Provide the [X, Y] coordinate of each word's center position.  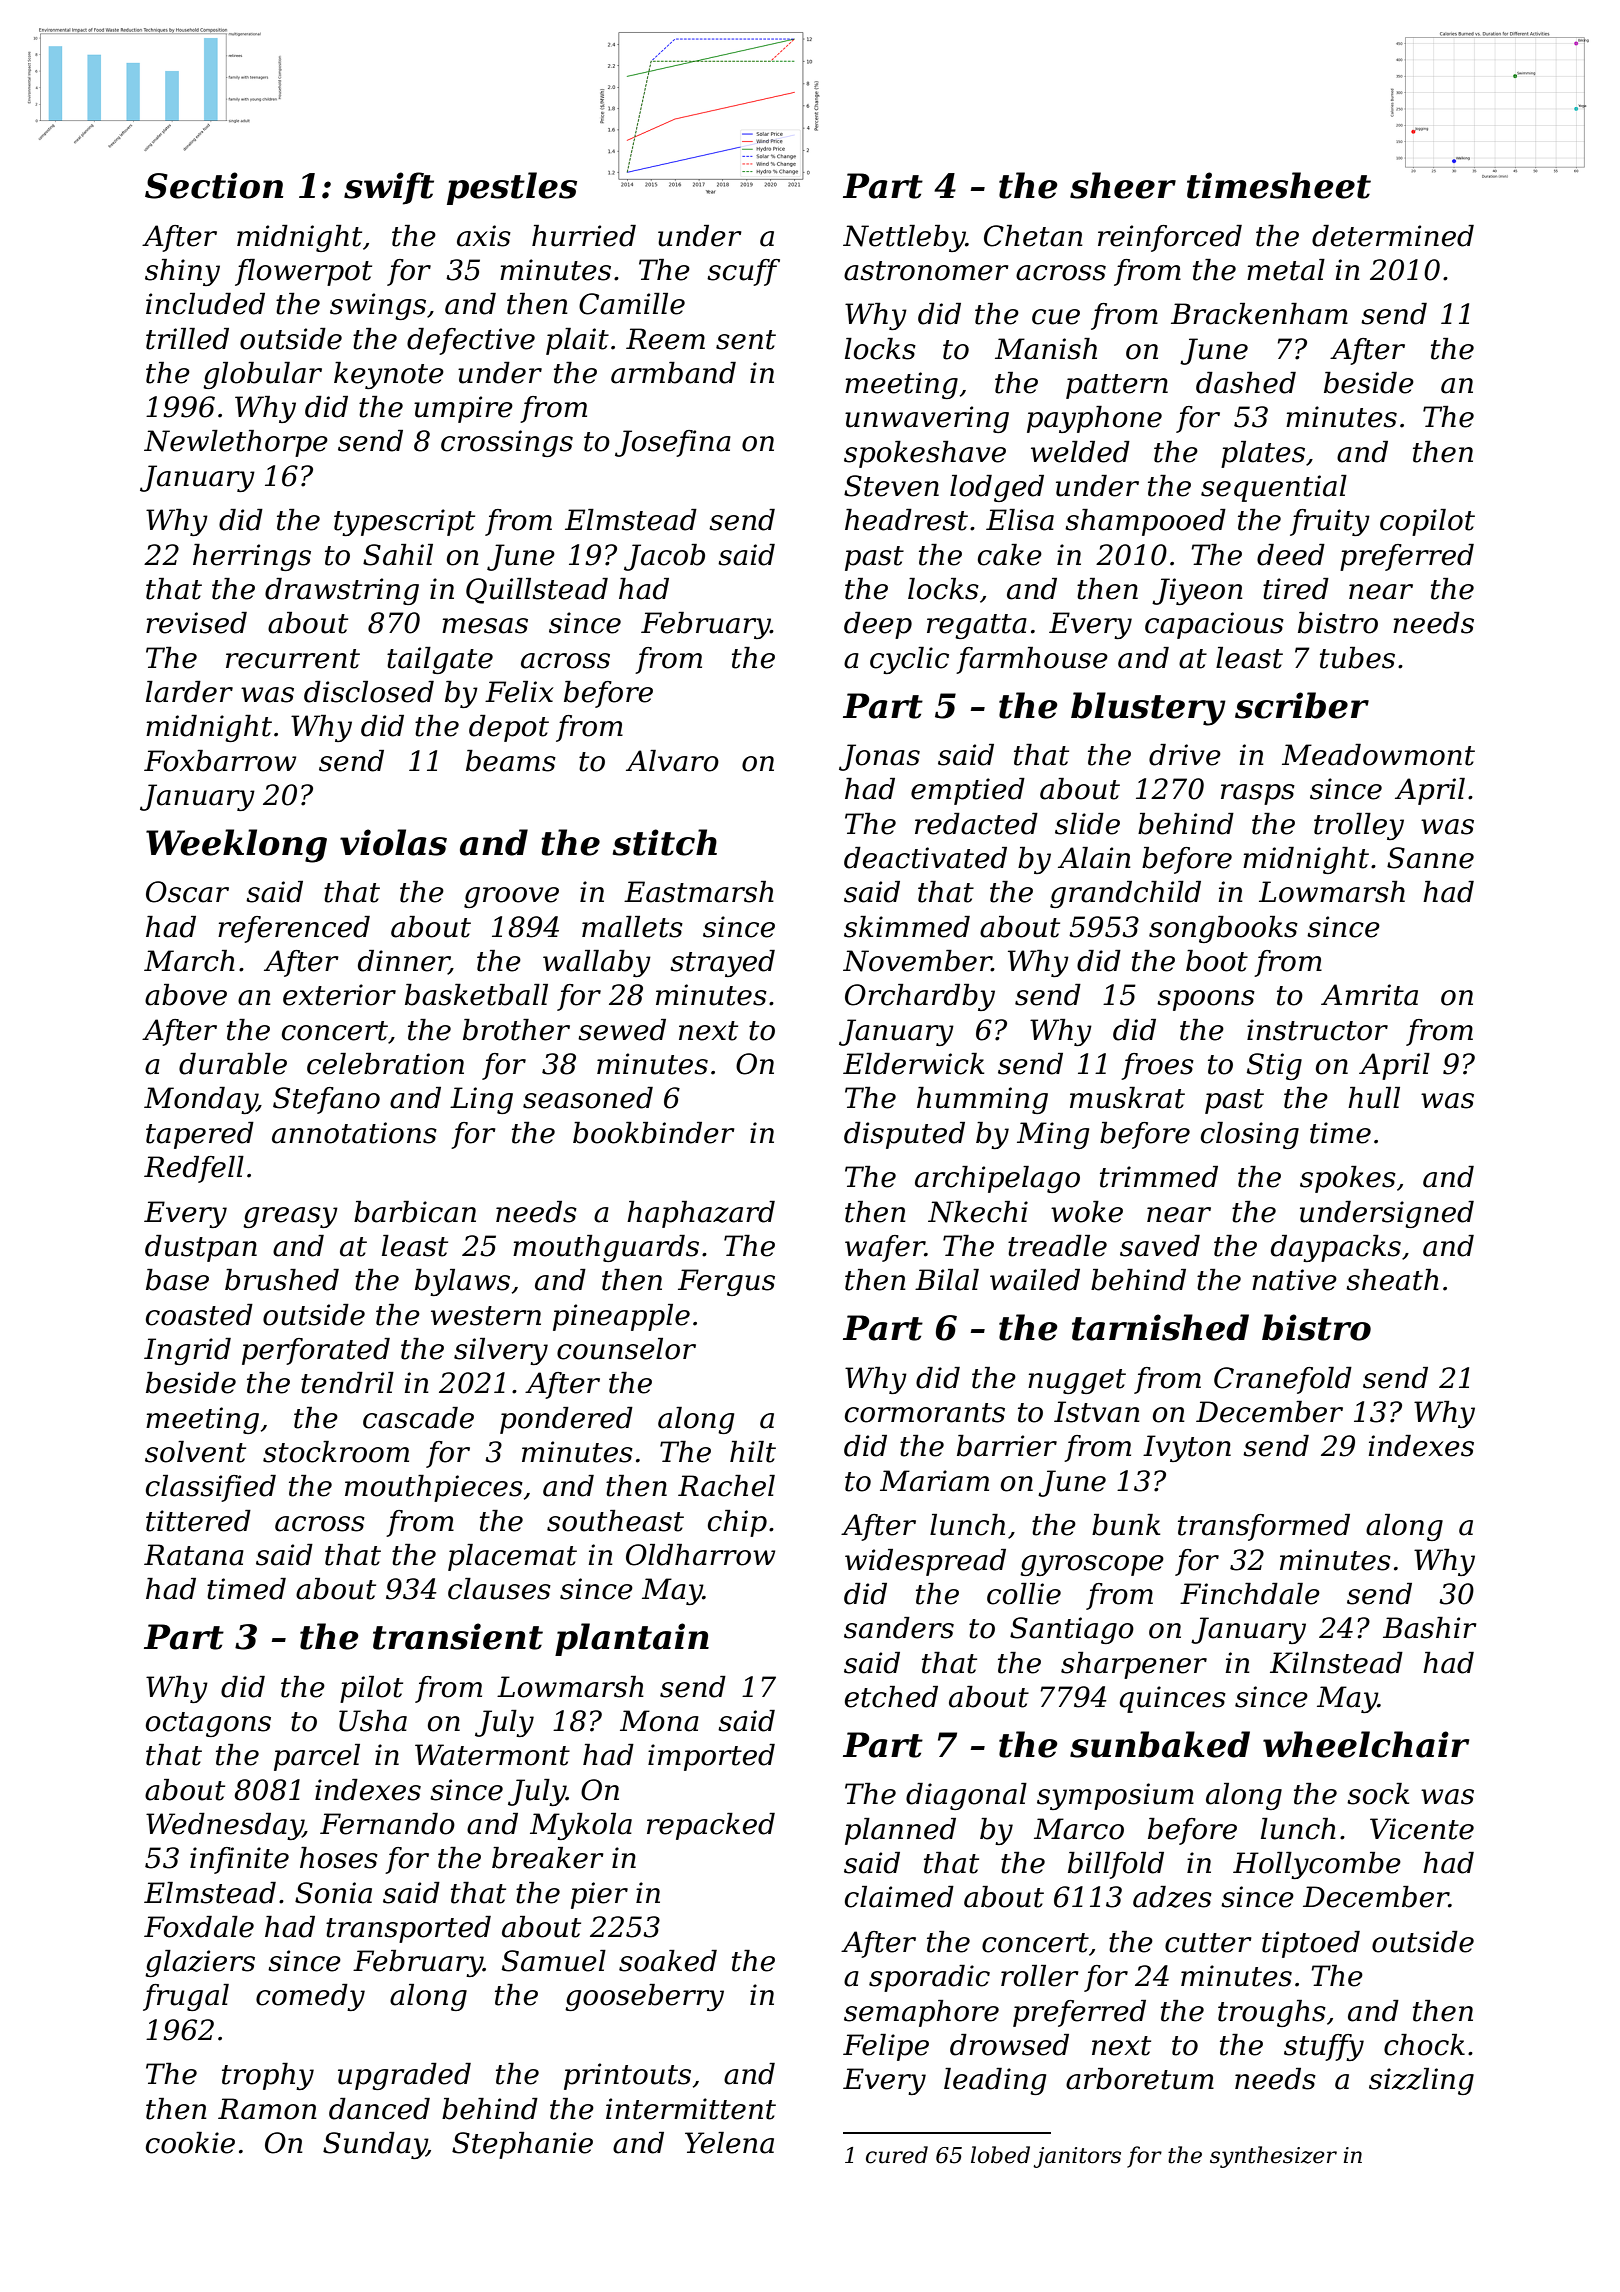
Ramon [267, 2109]
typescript [404, 522]
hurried [584, 236]
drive [1185, 755]
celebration [385, 1064]
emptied [968, 791]
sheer [1123, 185]
